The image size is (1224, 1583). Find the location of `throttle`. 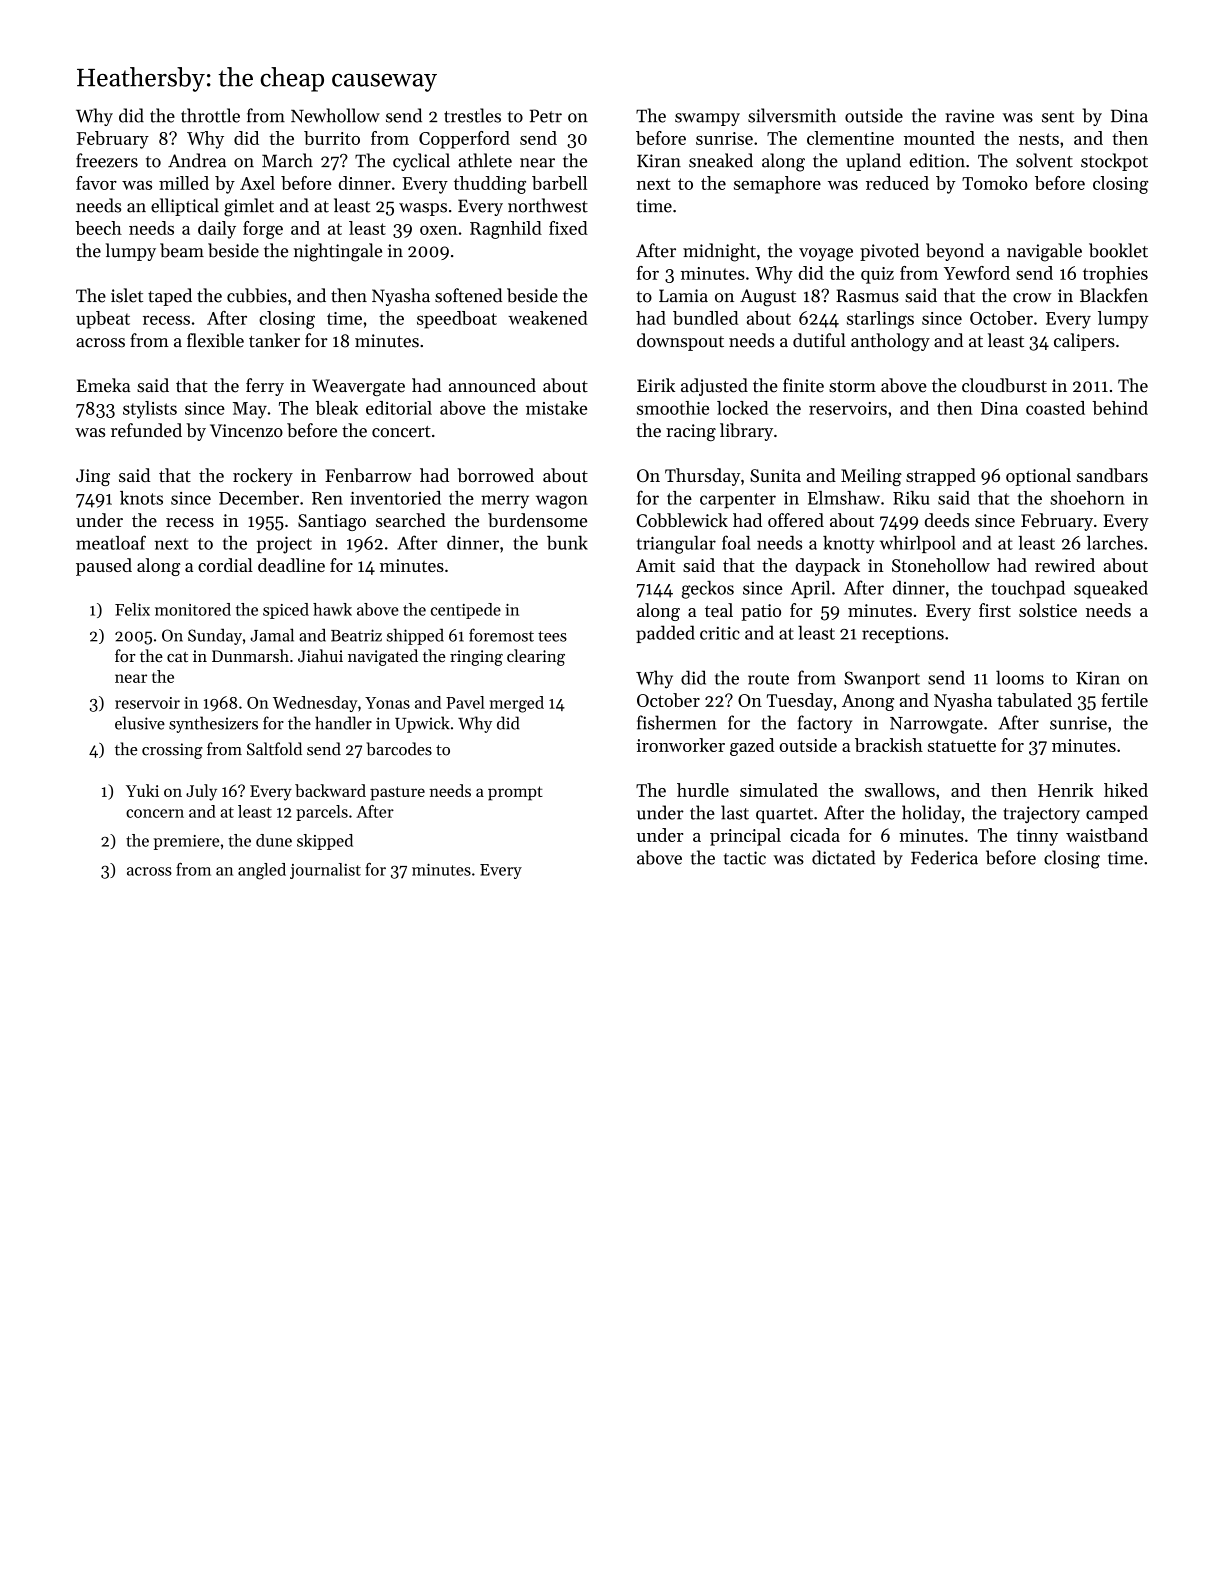

throttle is located at coordinates (210, 115).
